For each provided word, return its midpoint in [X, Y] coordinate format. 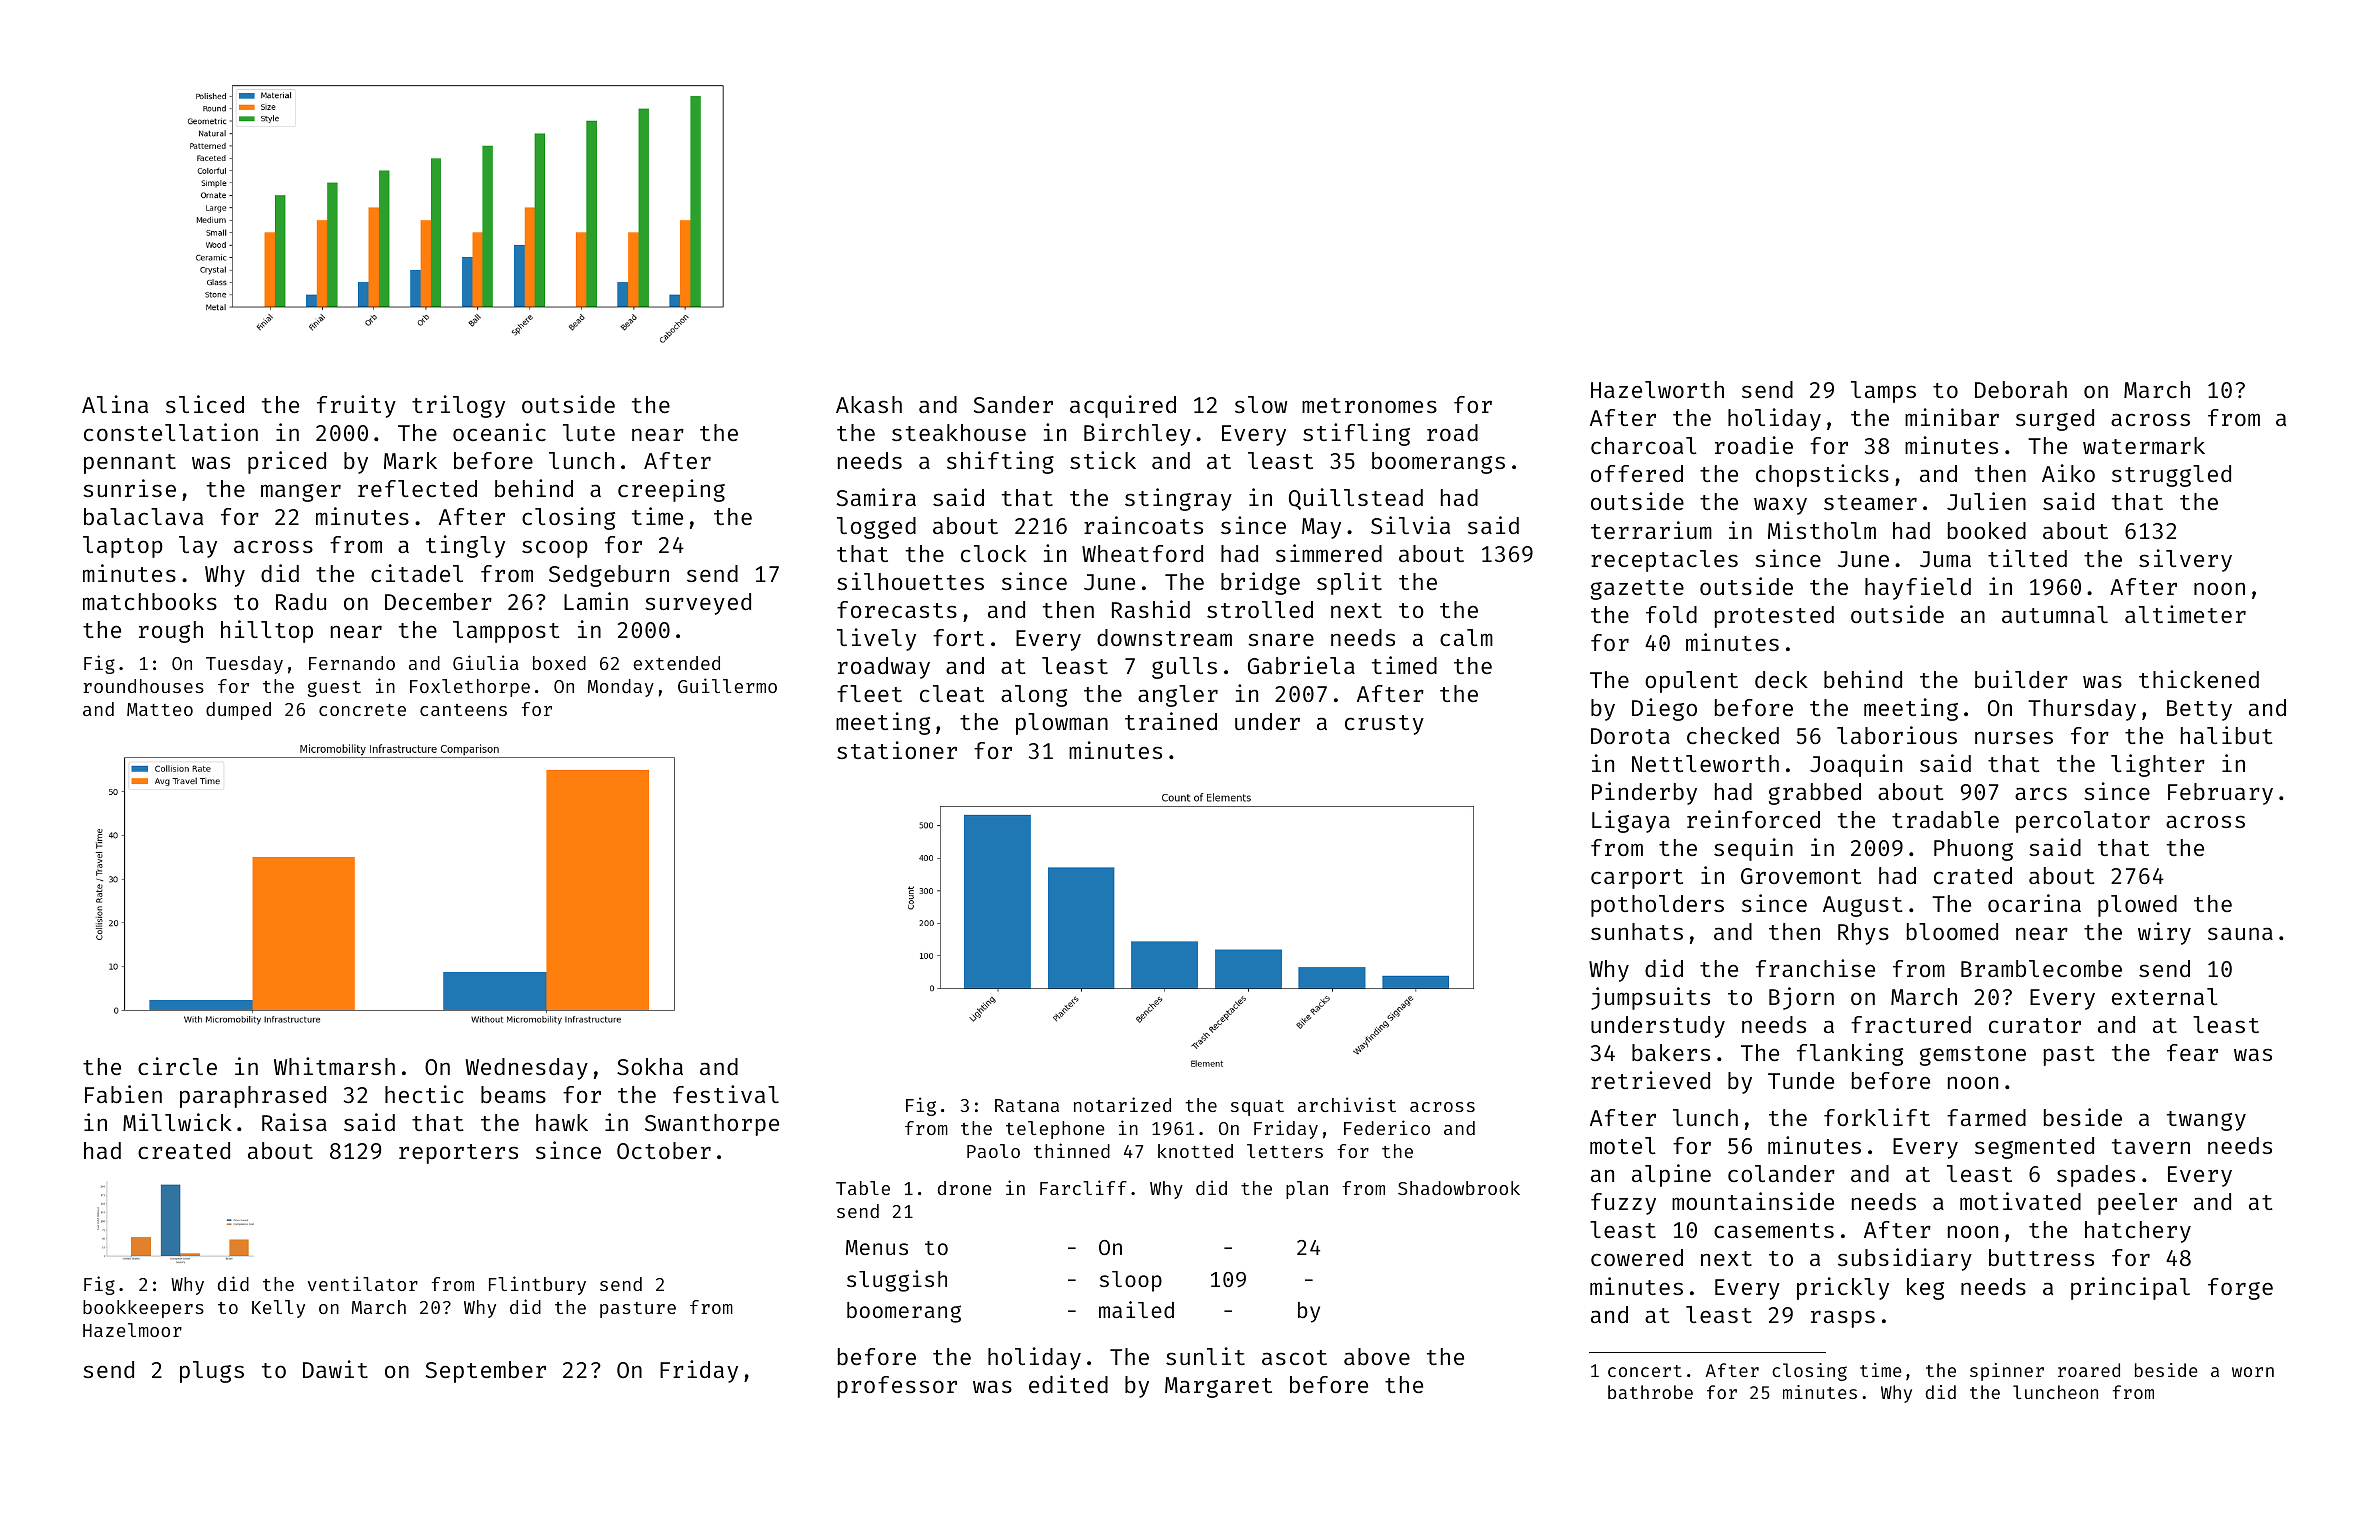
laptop [123, 547]
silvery [2185, 560]
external [2165, 996]
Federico [1387, 1127]
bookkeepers [143, 1309]
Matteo [160, 709]
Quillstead [1356, 499]
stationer [897, 750]
